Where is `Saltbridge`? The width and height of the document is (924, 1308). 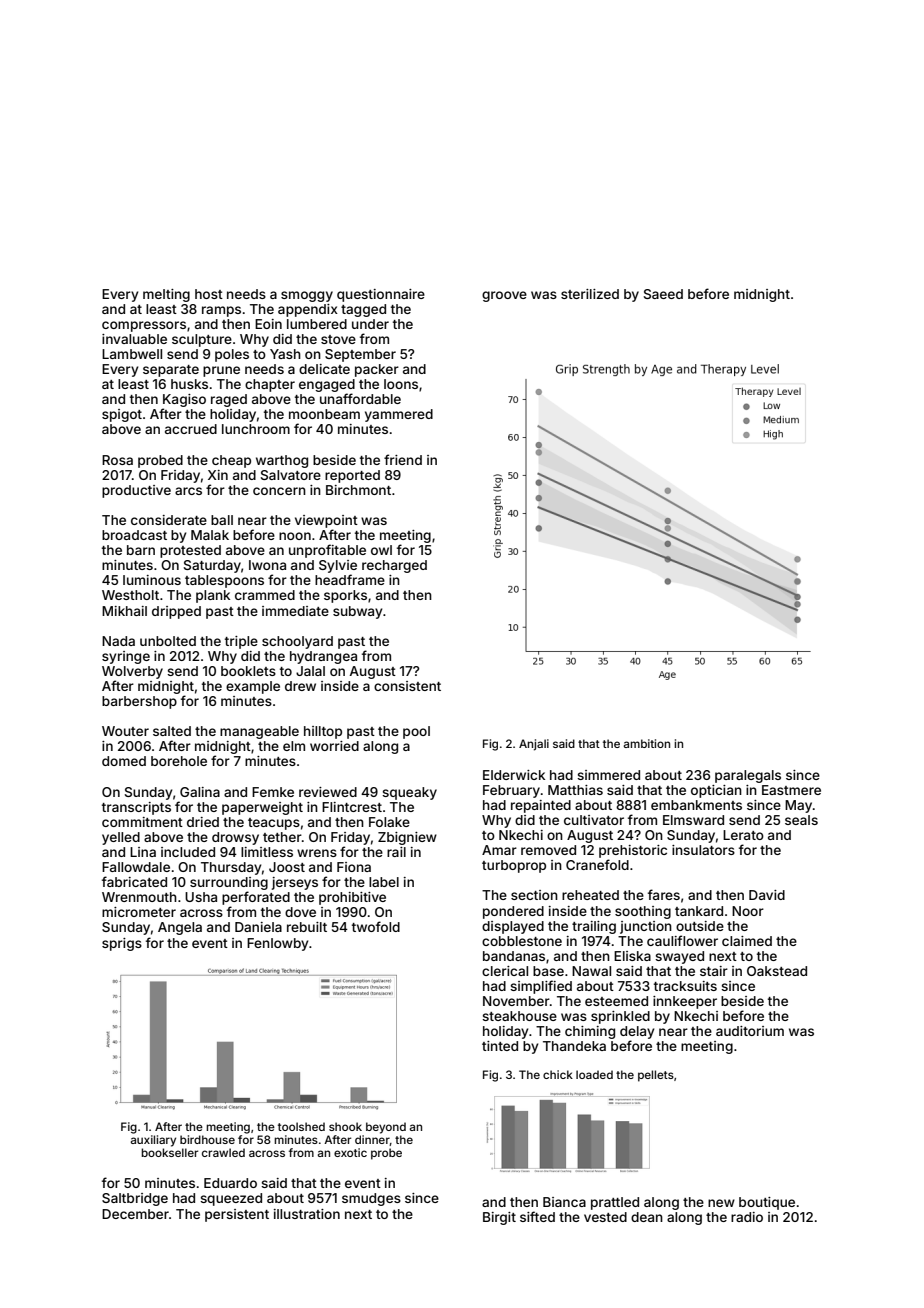
Saltbridge is located at coordinates (135, 1199).
